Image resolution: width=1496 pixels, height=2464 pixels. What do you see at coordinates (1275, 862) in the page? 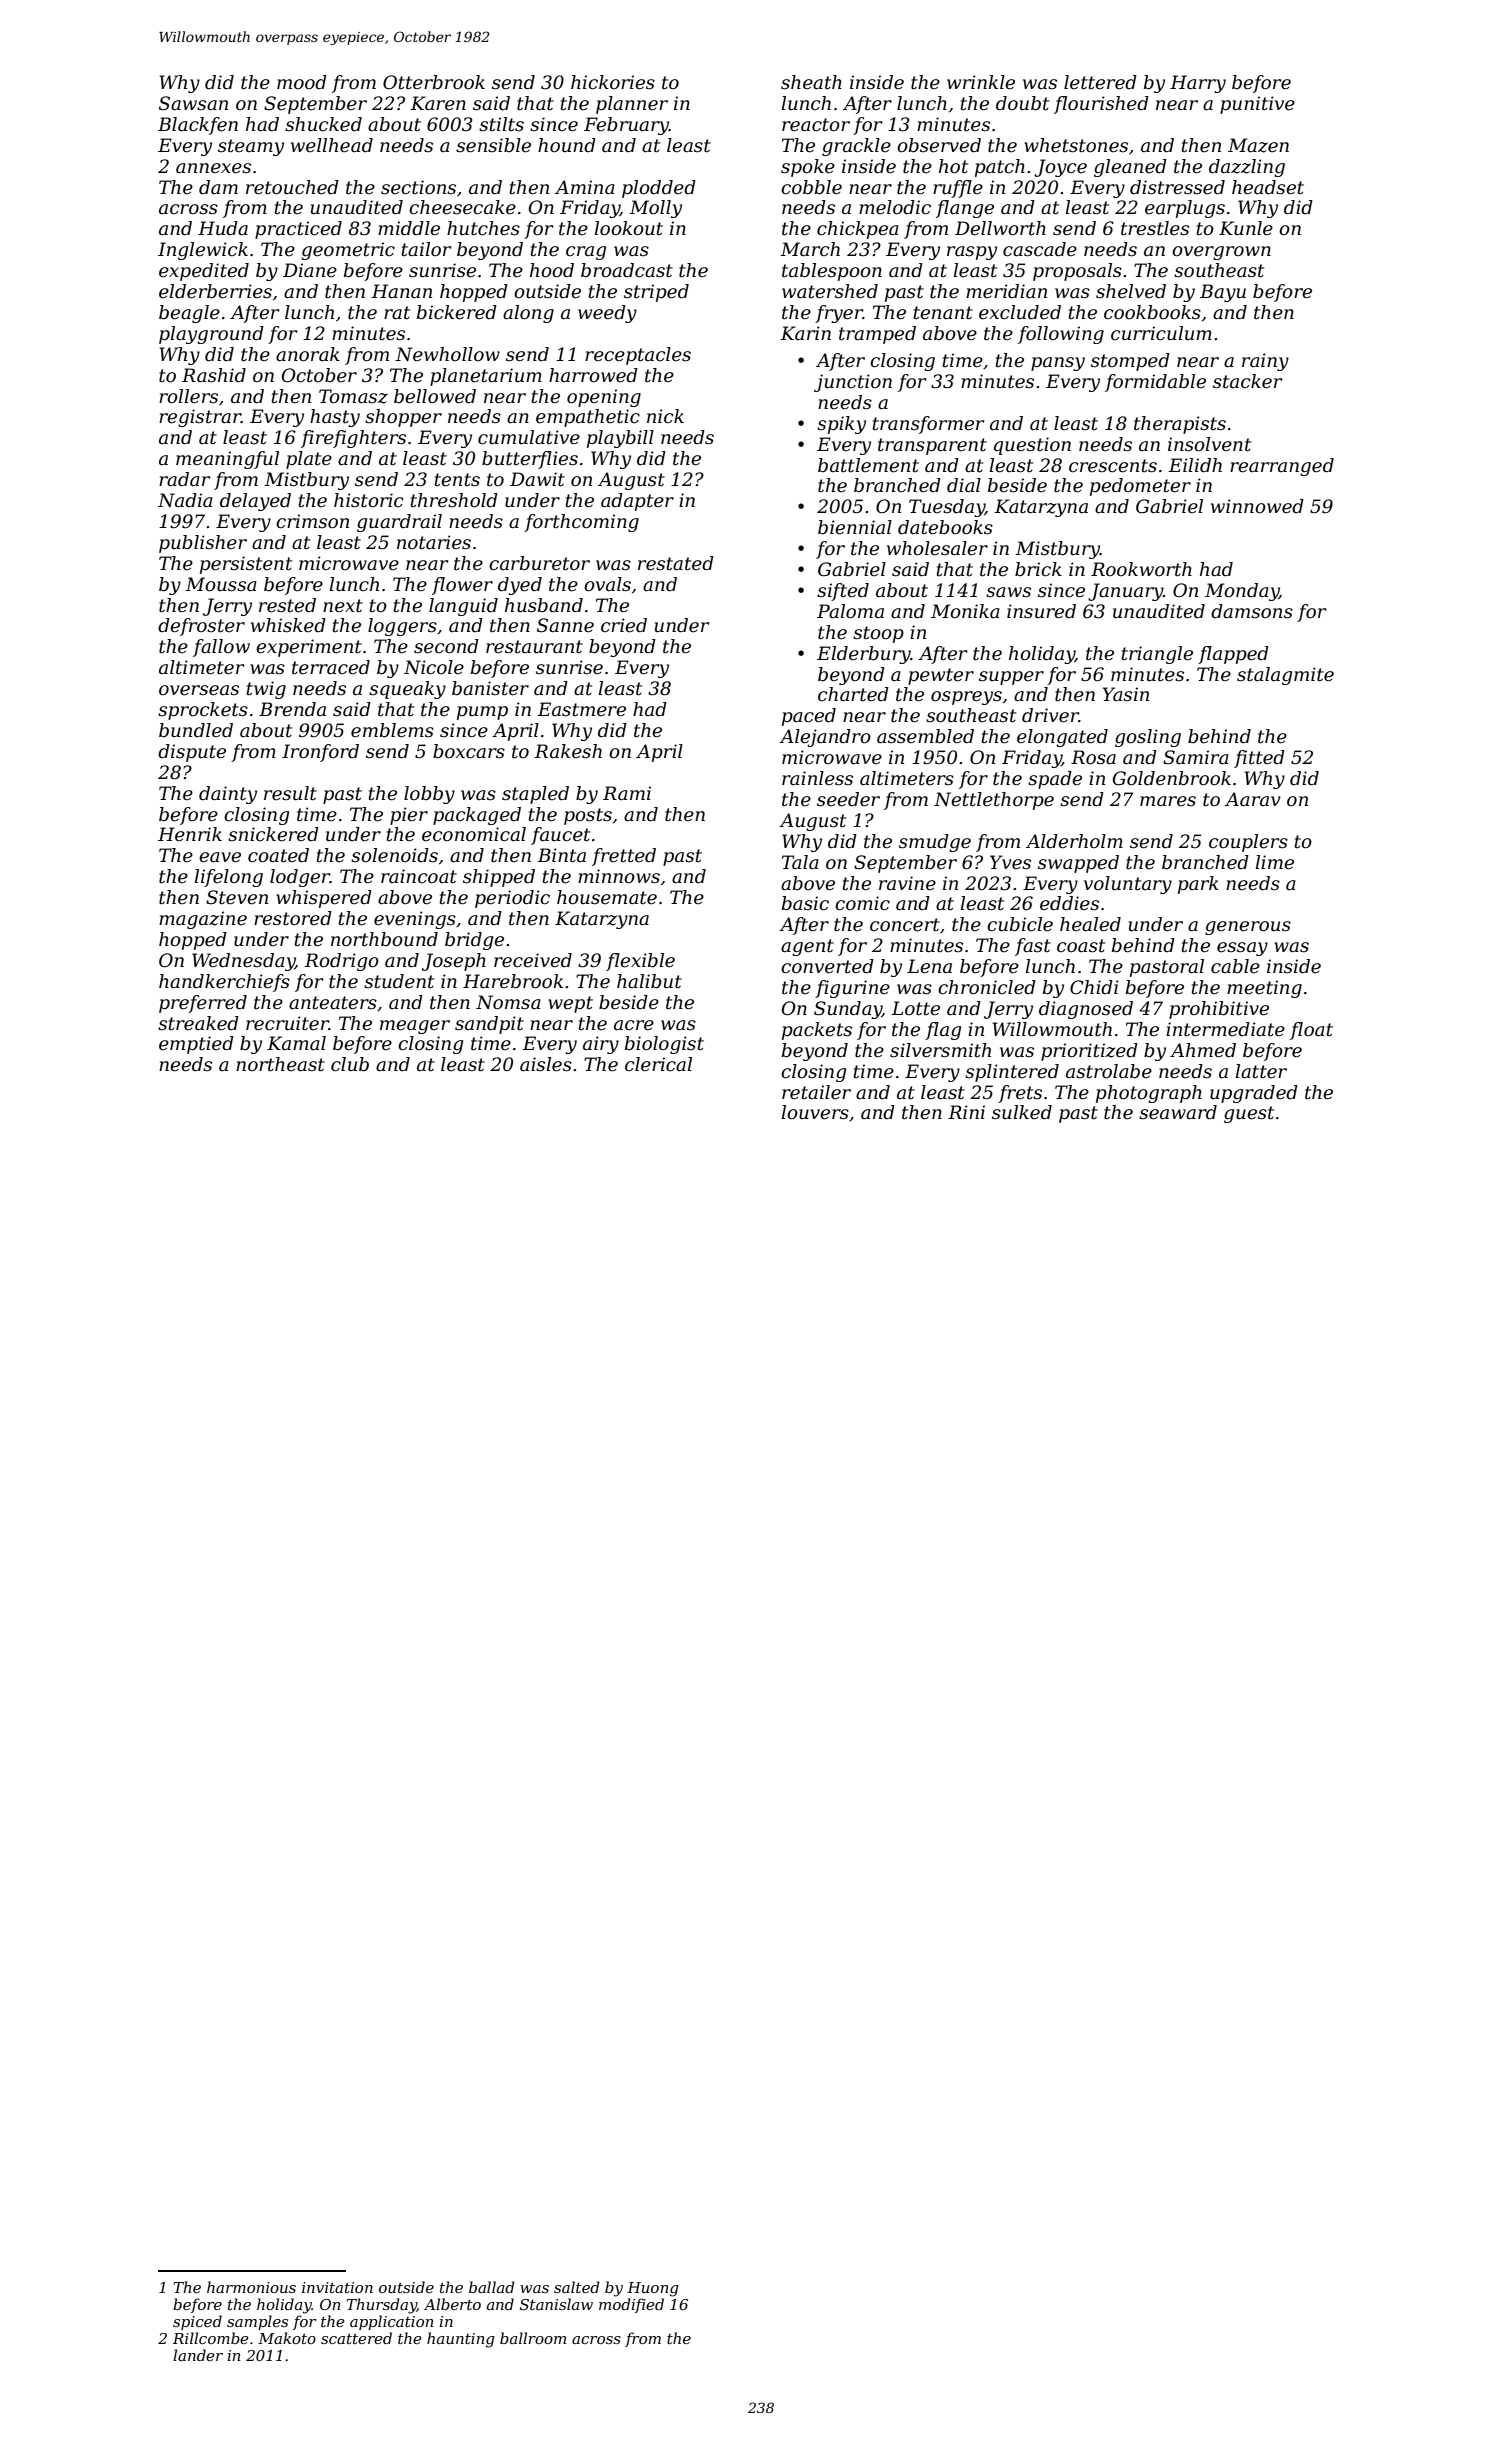
I see `lime` at bounding box center [1275, 862].
